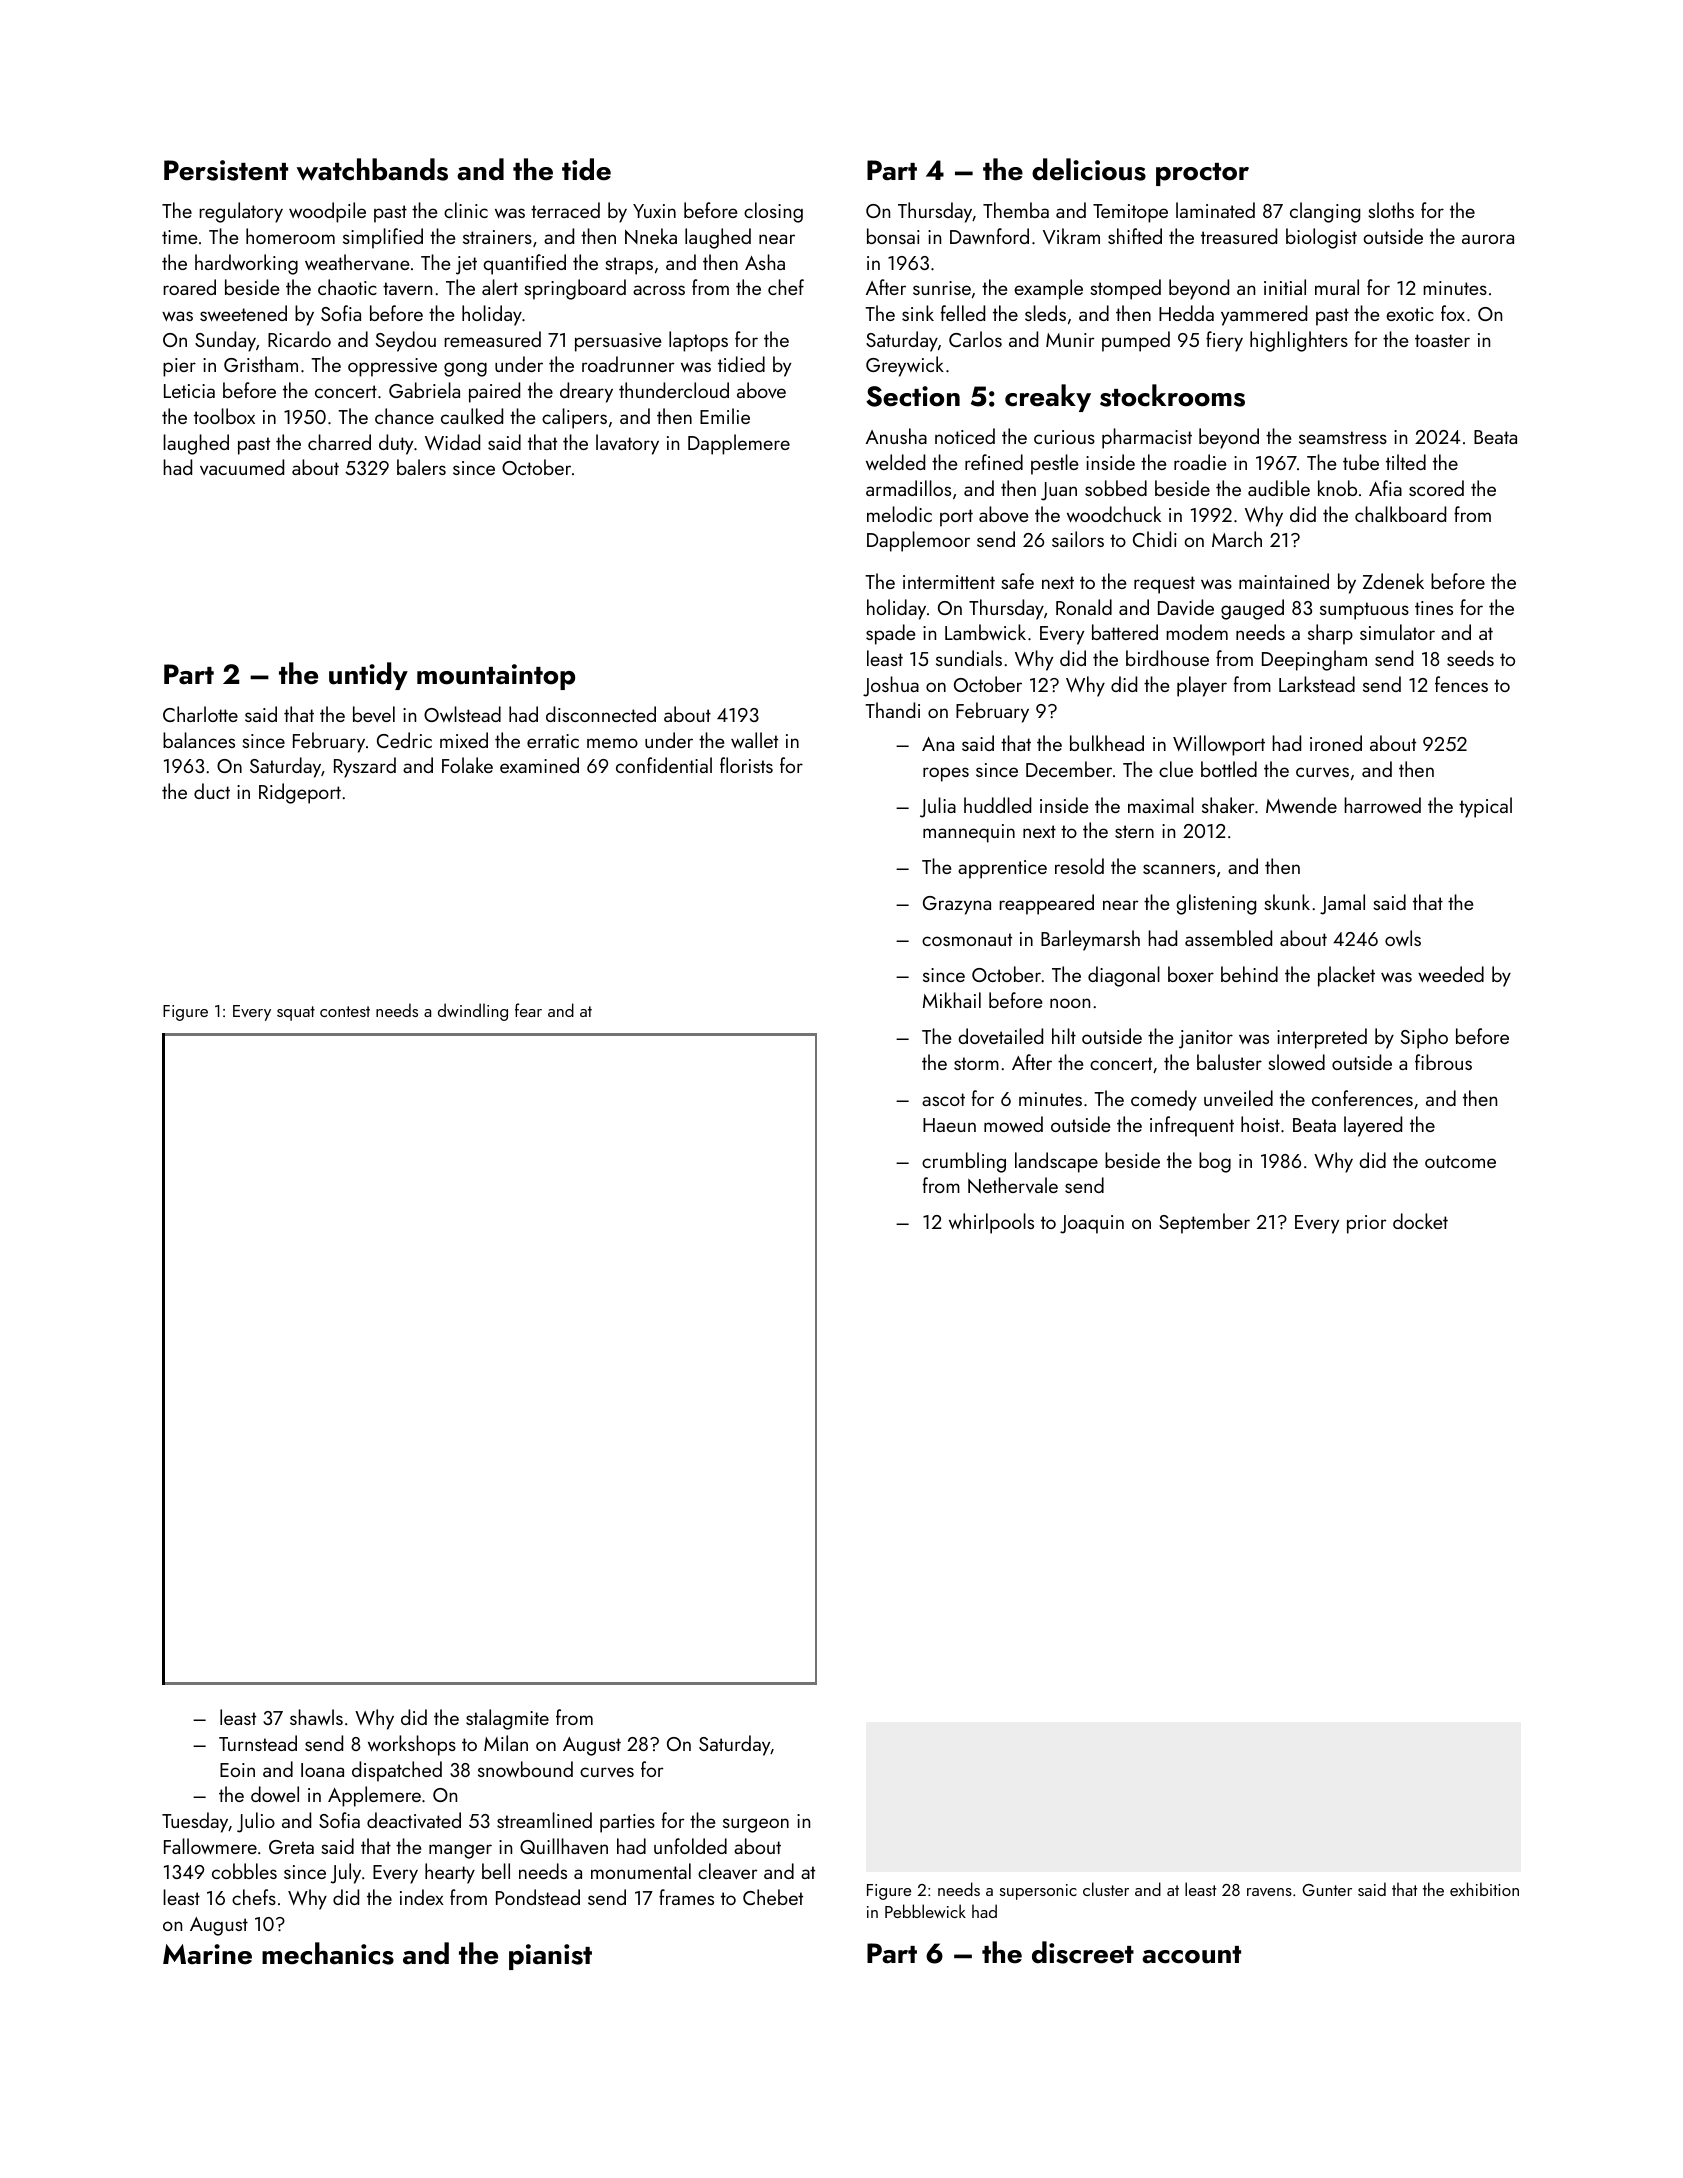 Image resolution: width=1683 pixels, height=2178 pixels. Describe the element at coordinates (586, 169) in the page. I see `tide` at that location.
